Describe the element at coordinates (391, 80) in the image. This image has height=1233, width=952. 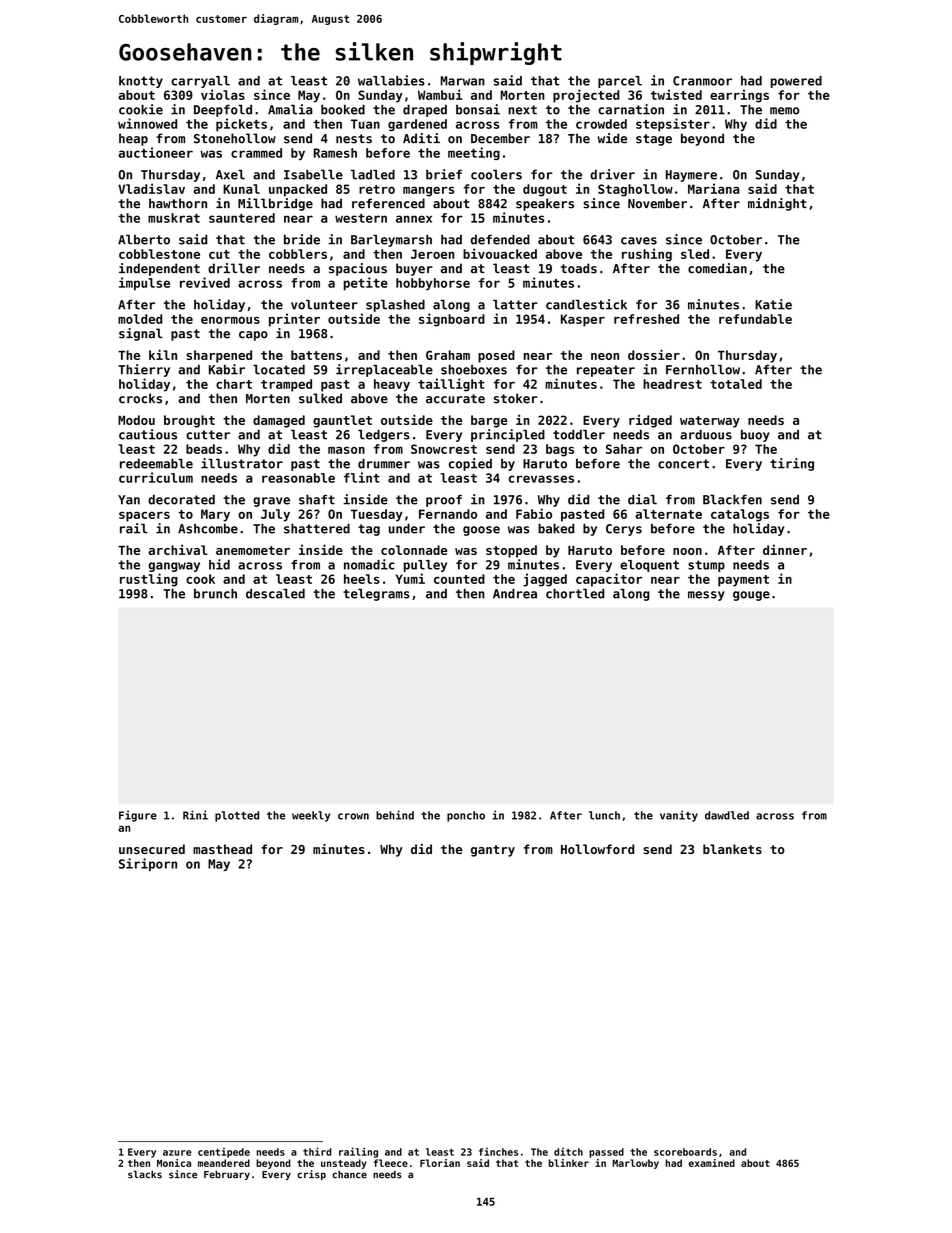
I see `wallabies` at that location.
